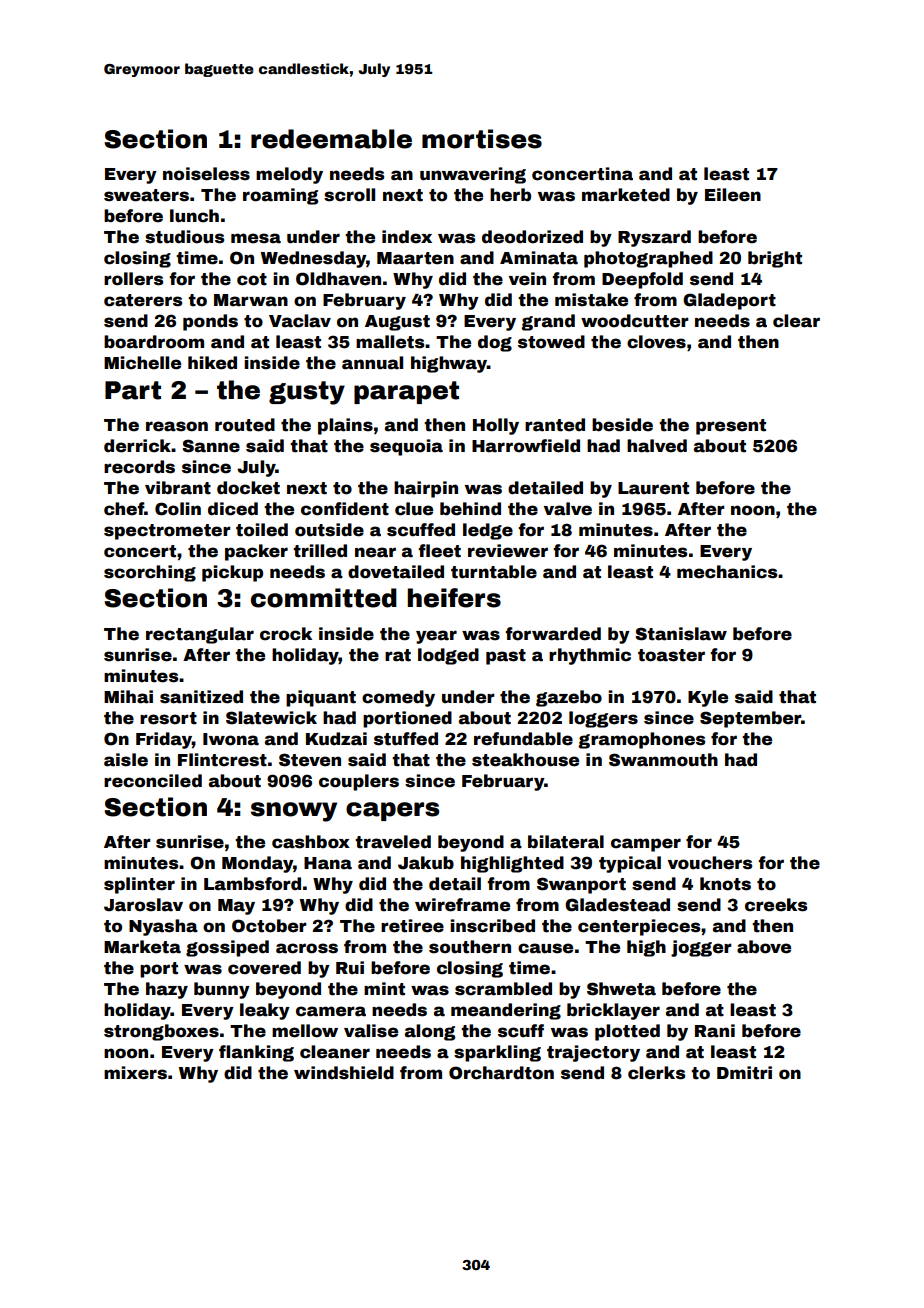 The height and width of the document is (1308, 924). What do you see at coordinates (300, 321) in the document?
I see `Vaclav` at bounding box center [300, 321].
